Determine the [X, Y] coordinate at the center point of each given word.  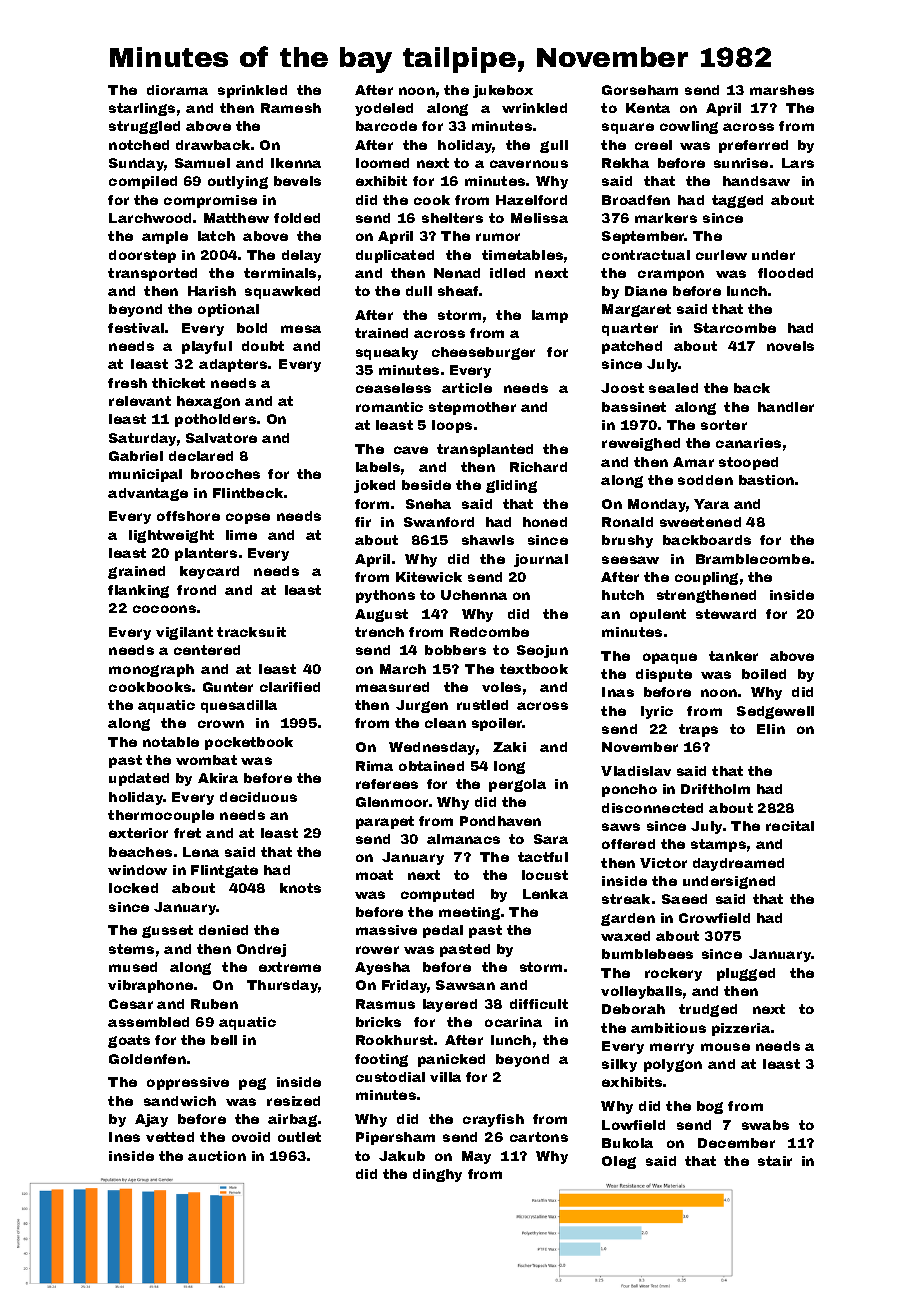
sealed [673, 388]
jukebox [503, 91]
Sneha [428, 504]
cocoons [164, 609]
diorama [177, 90]
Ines [124, 1137]
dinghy [437, 1175]
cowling [689, 127]
